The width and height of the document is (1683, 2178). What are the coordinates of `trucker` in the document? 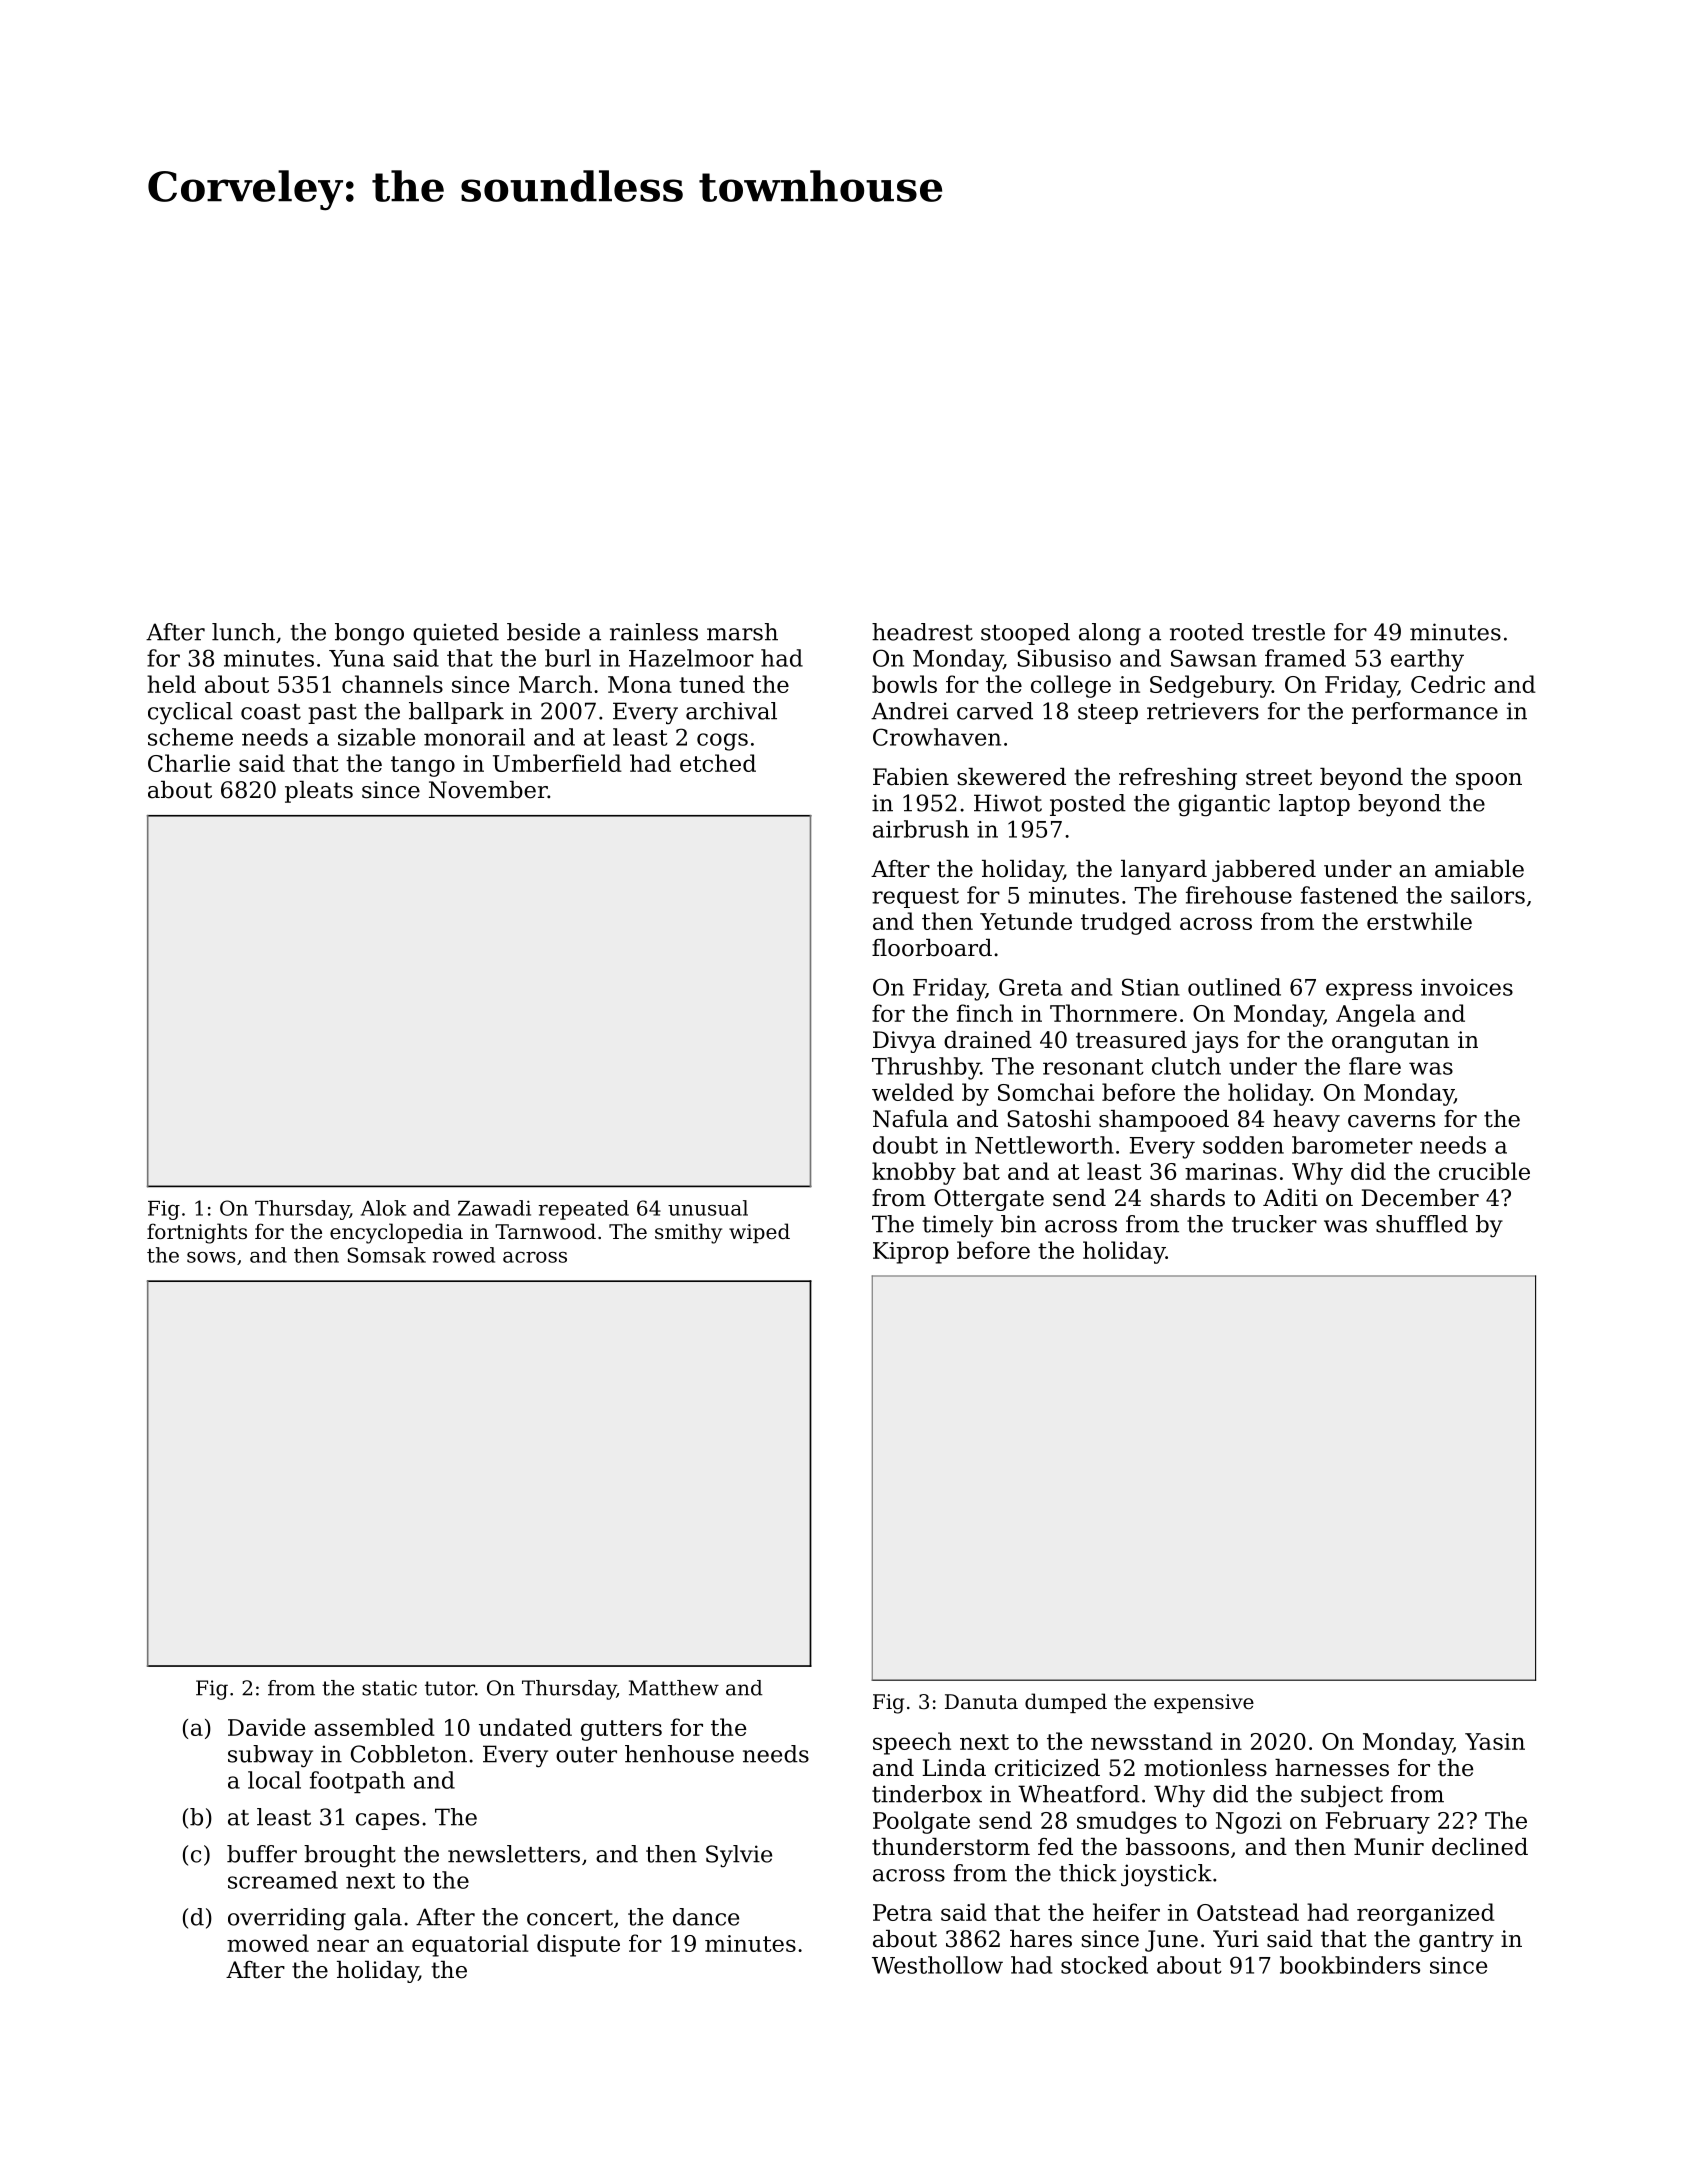 It's located at (1274, 1224).
